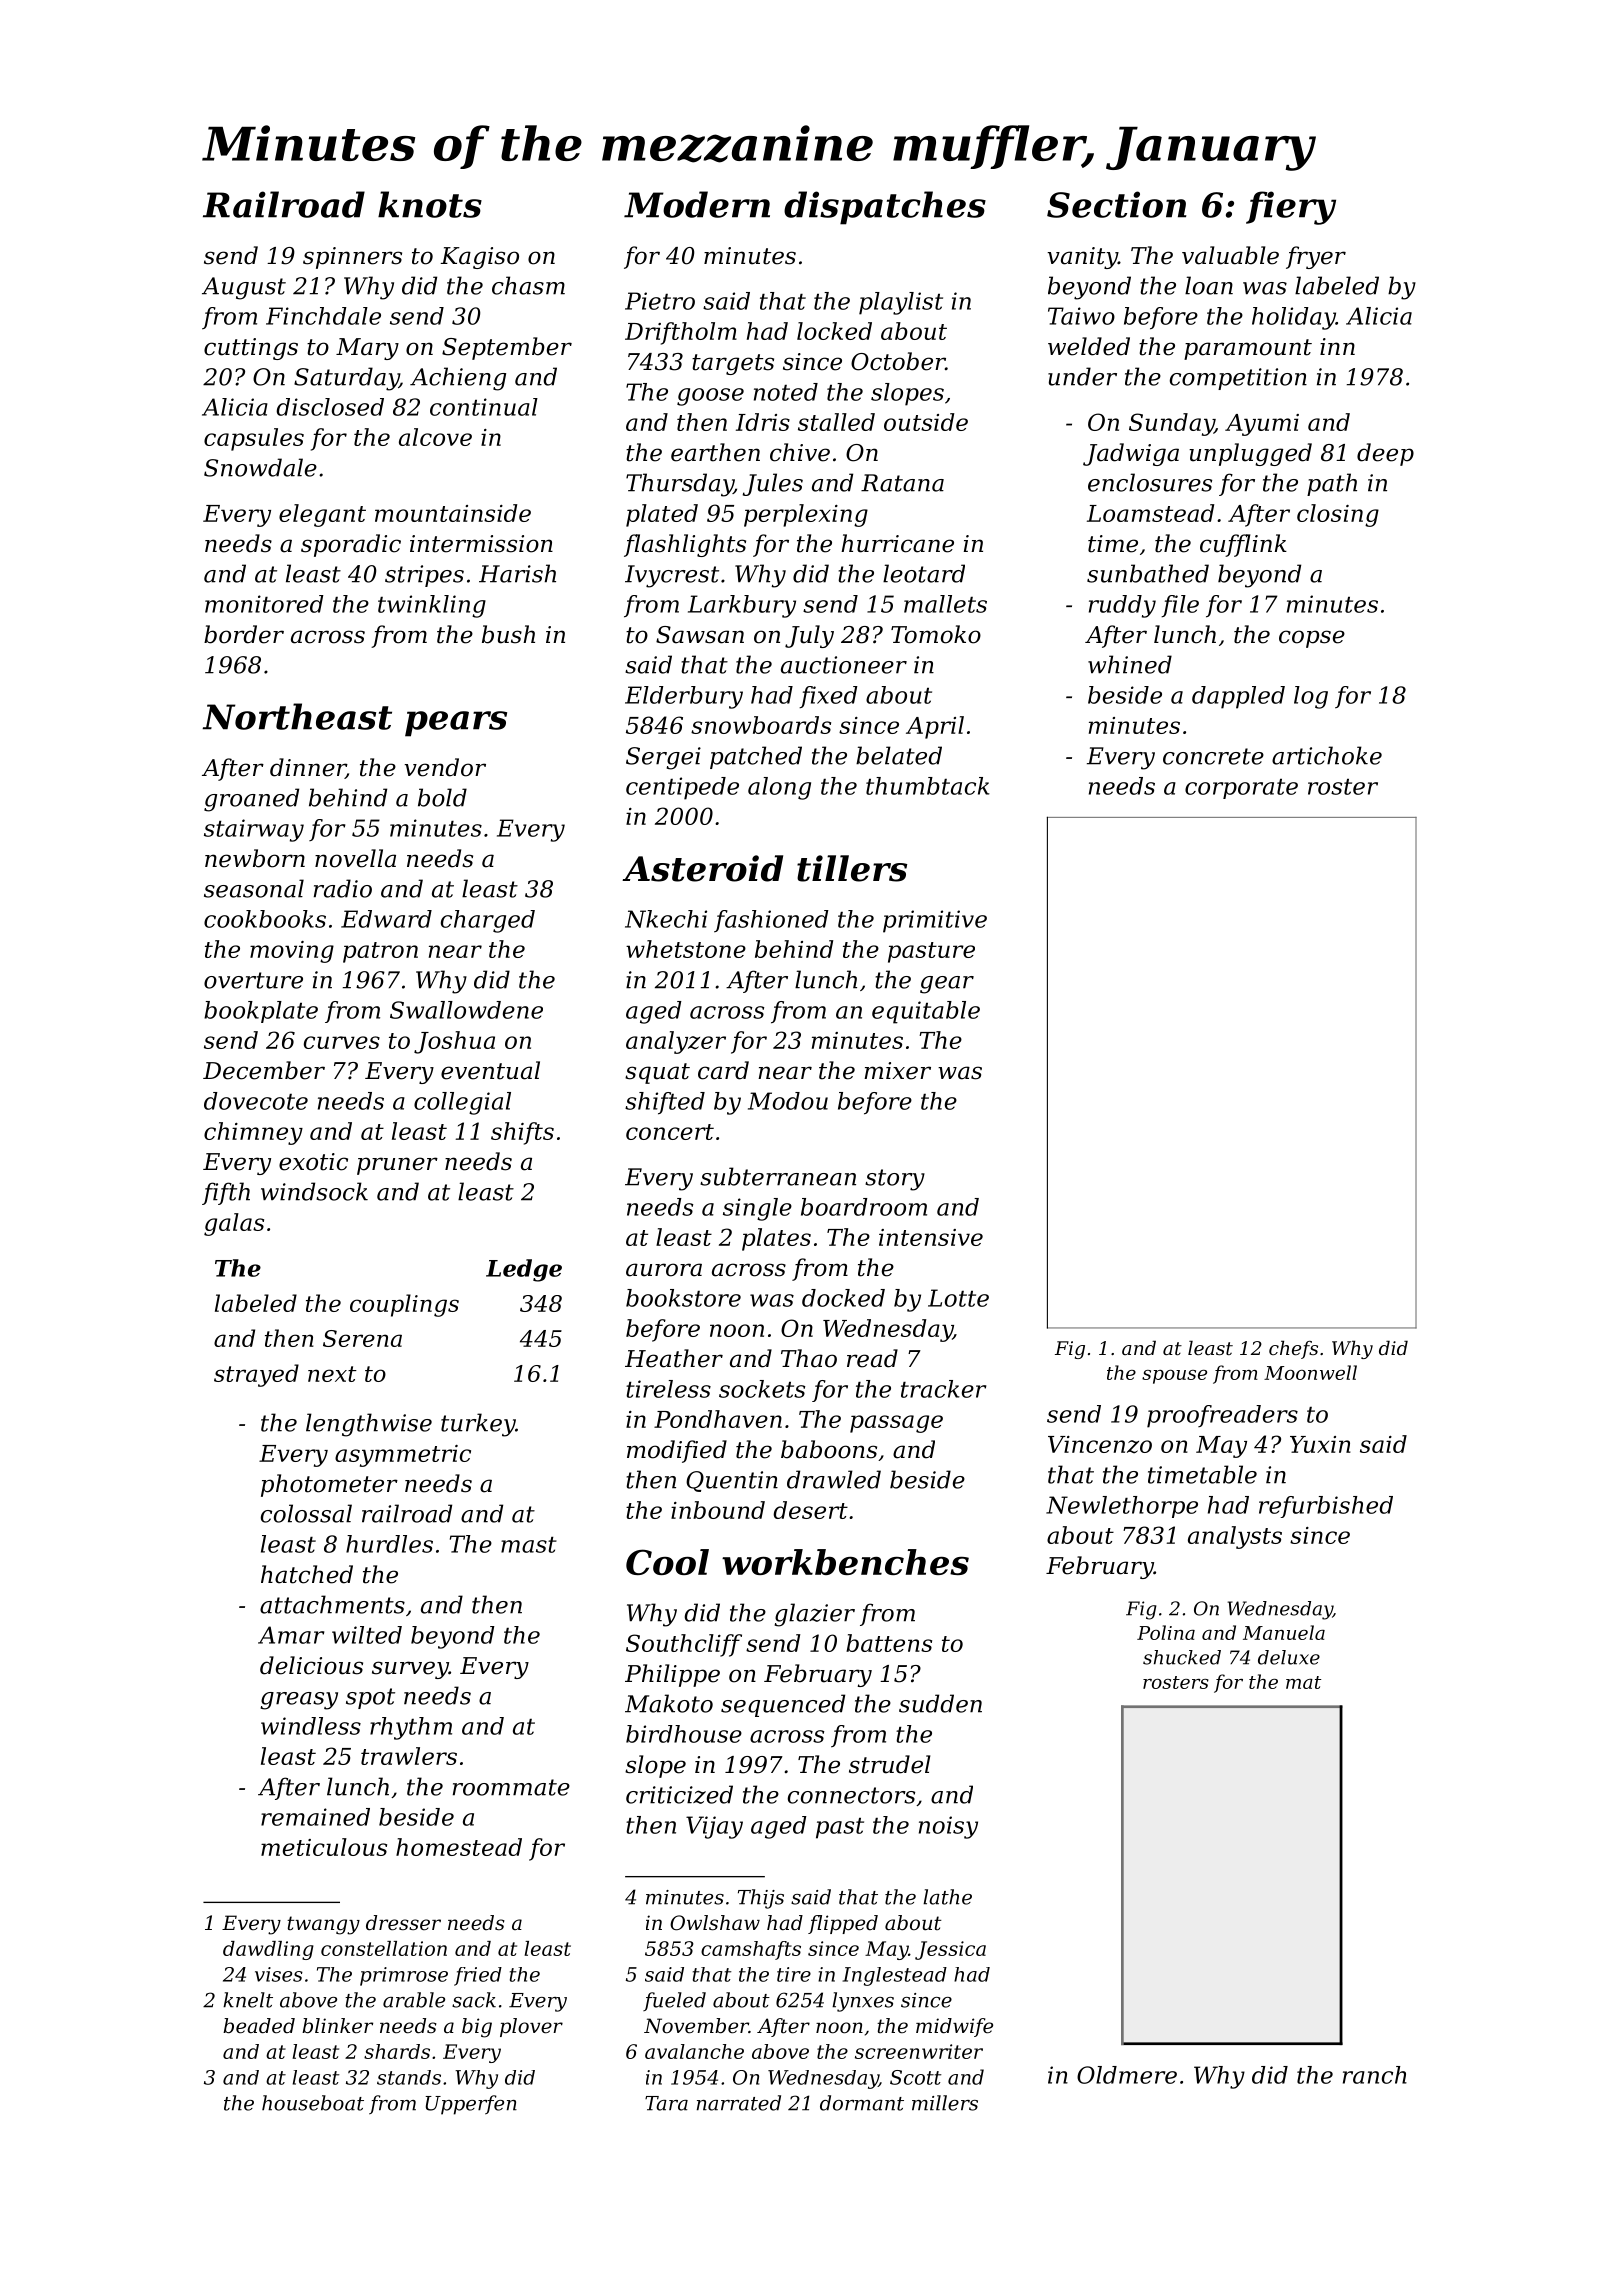 The width and height of the screenshot is (1620, 2292). I want to click on closing, so click(1338, 515).
